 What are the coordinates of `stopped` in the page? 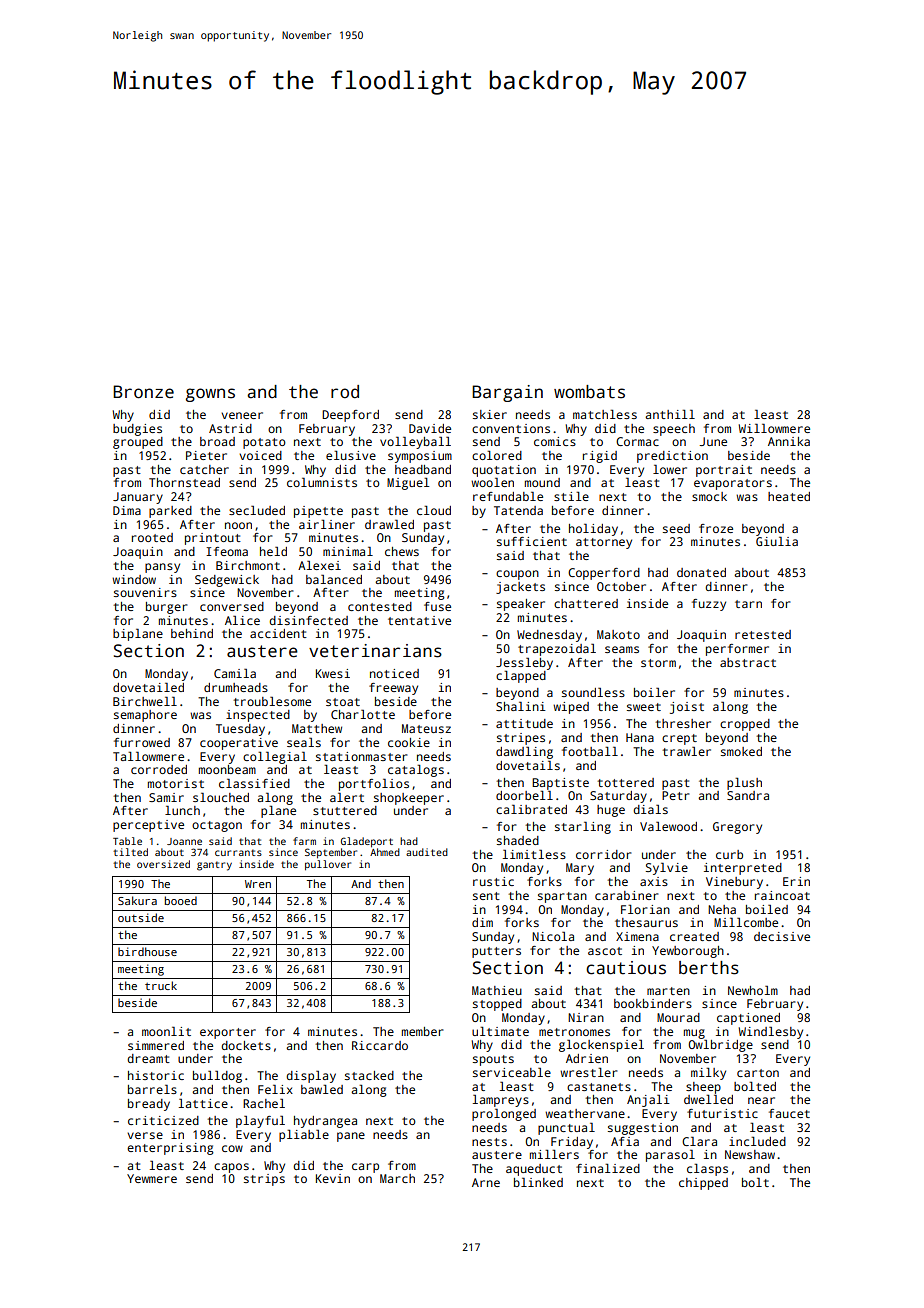 It's located at (497, 1005).
